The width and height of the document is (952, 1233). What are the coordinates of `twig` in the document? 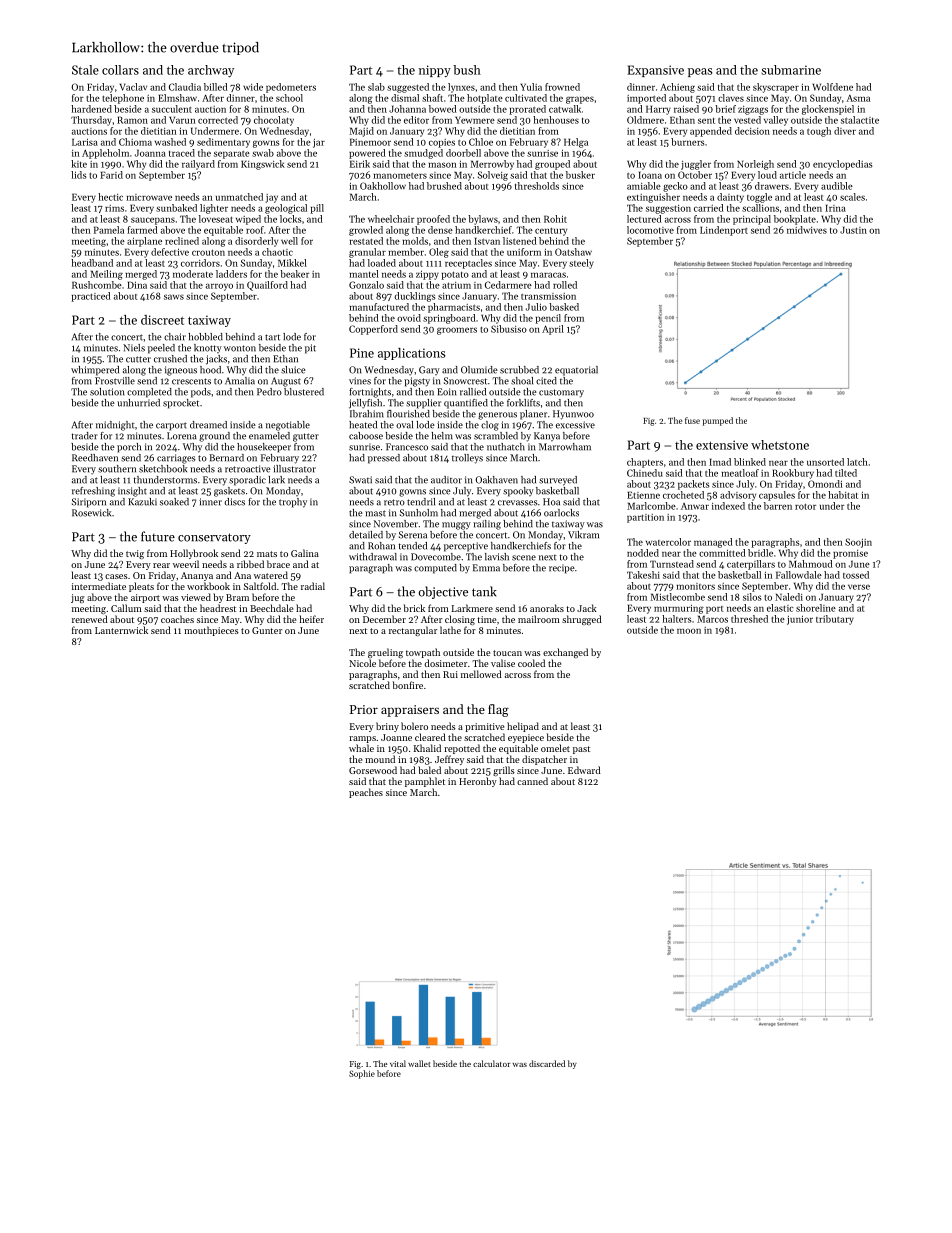 It's located at (135, 554).
